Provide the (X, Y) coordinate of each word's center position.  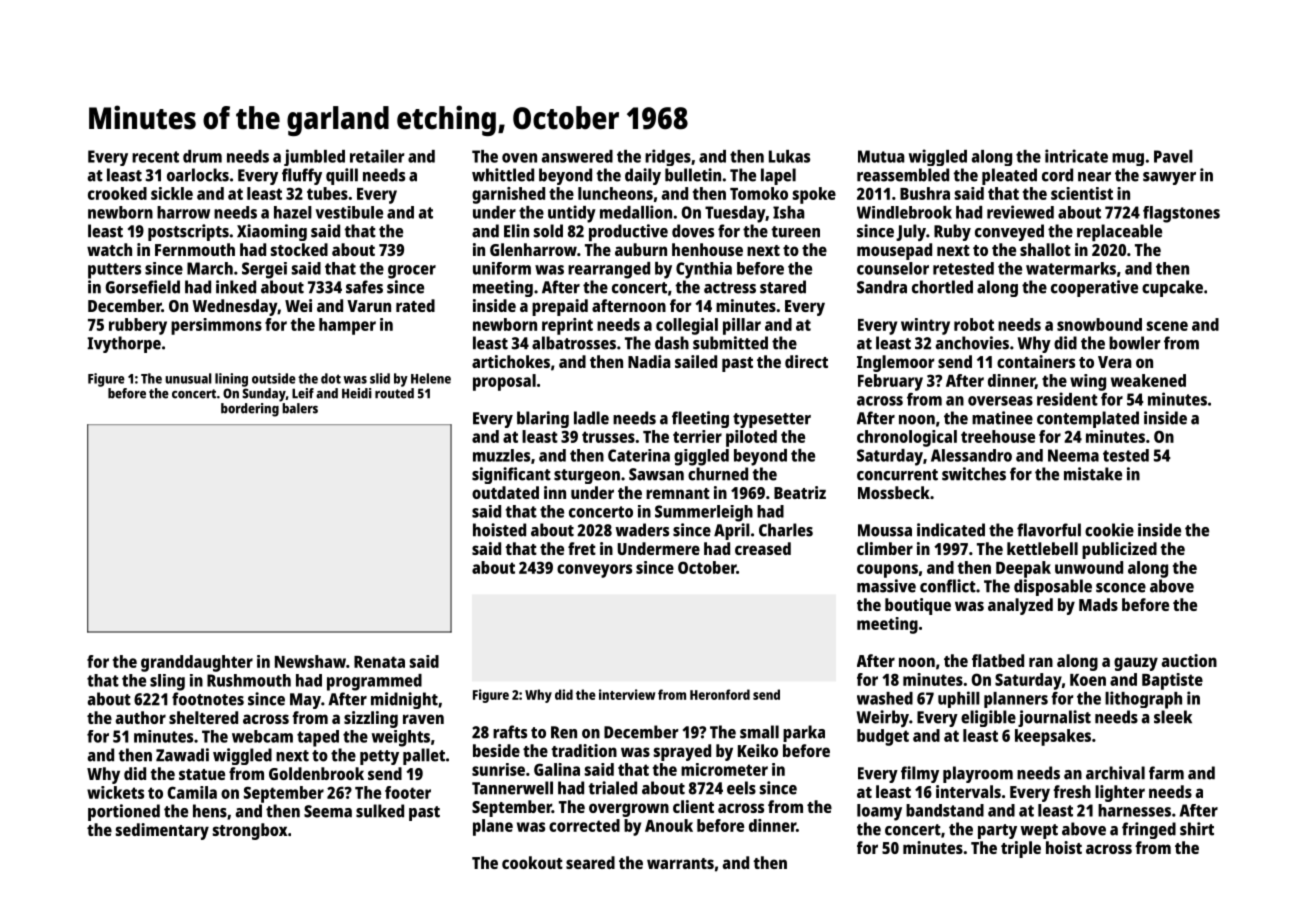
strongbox (250, 831)
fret (582, 548)
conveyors (594, 571)
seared (590, 862)
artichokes (511, 361)
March (210, 268)
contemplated (1088, 419)
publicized (1119, 550)
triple (1021, 849)
